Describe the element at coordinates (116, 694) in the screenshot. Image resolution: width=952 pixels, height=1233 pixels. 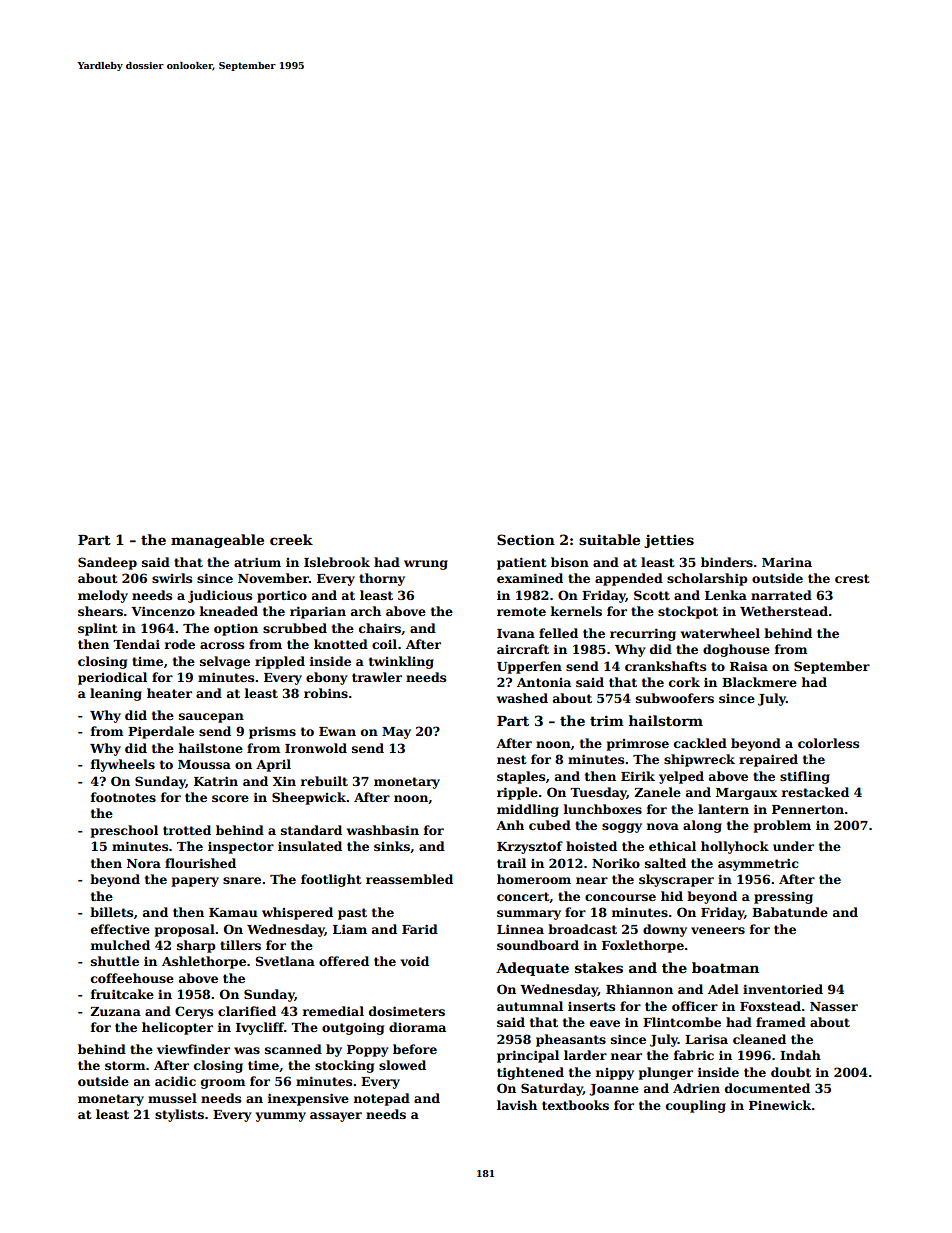
I see `leaning` at that location.
